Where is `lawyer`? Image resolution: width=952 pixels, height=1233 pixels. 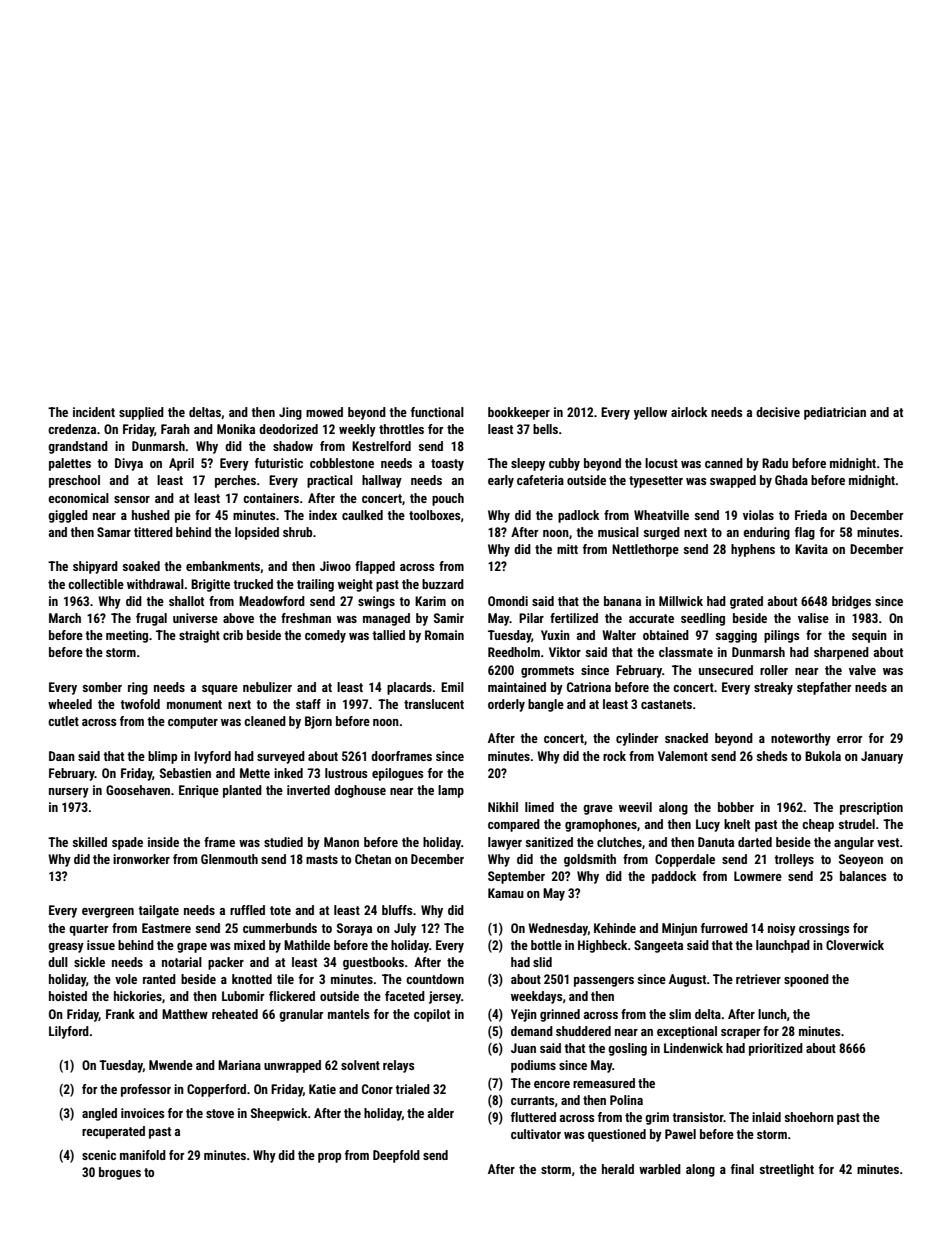 lawyer is located at coordinates (505, 843).
